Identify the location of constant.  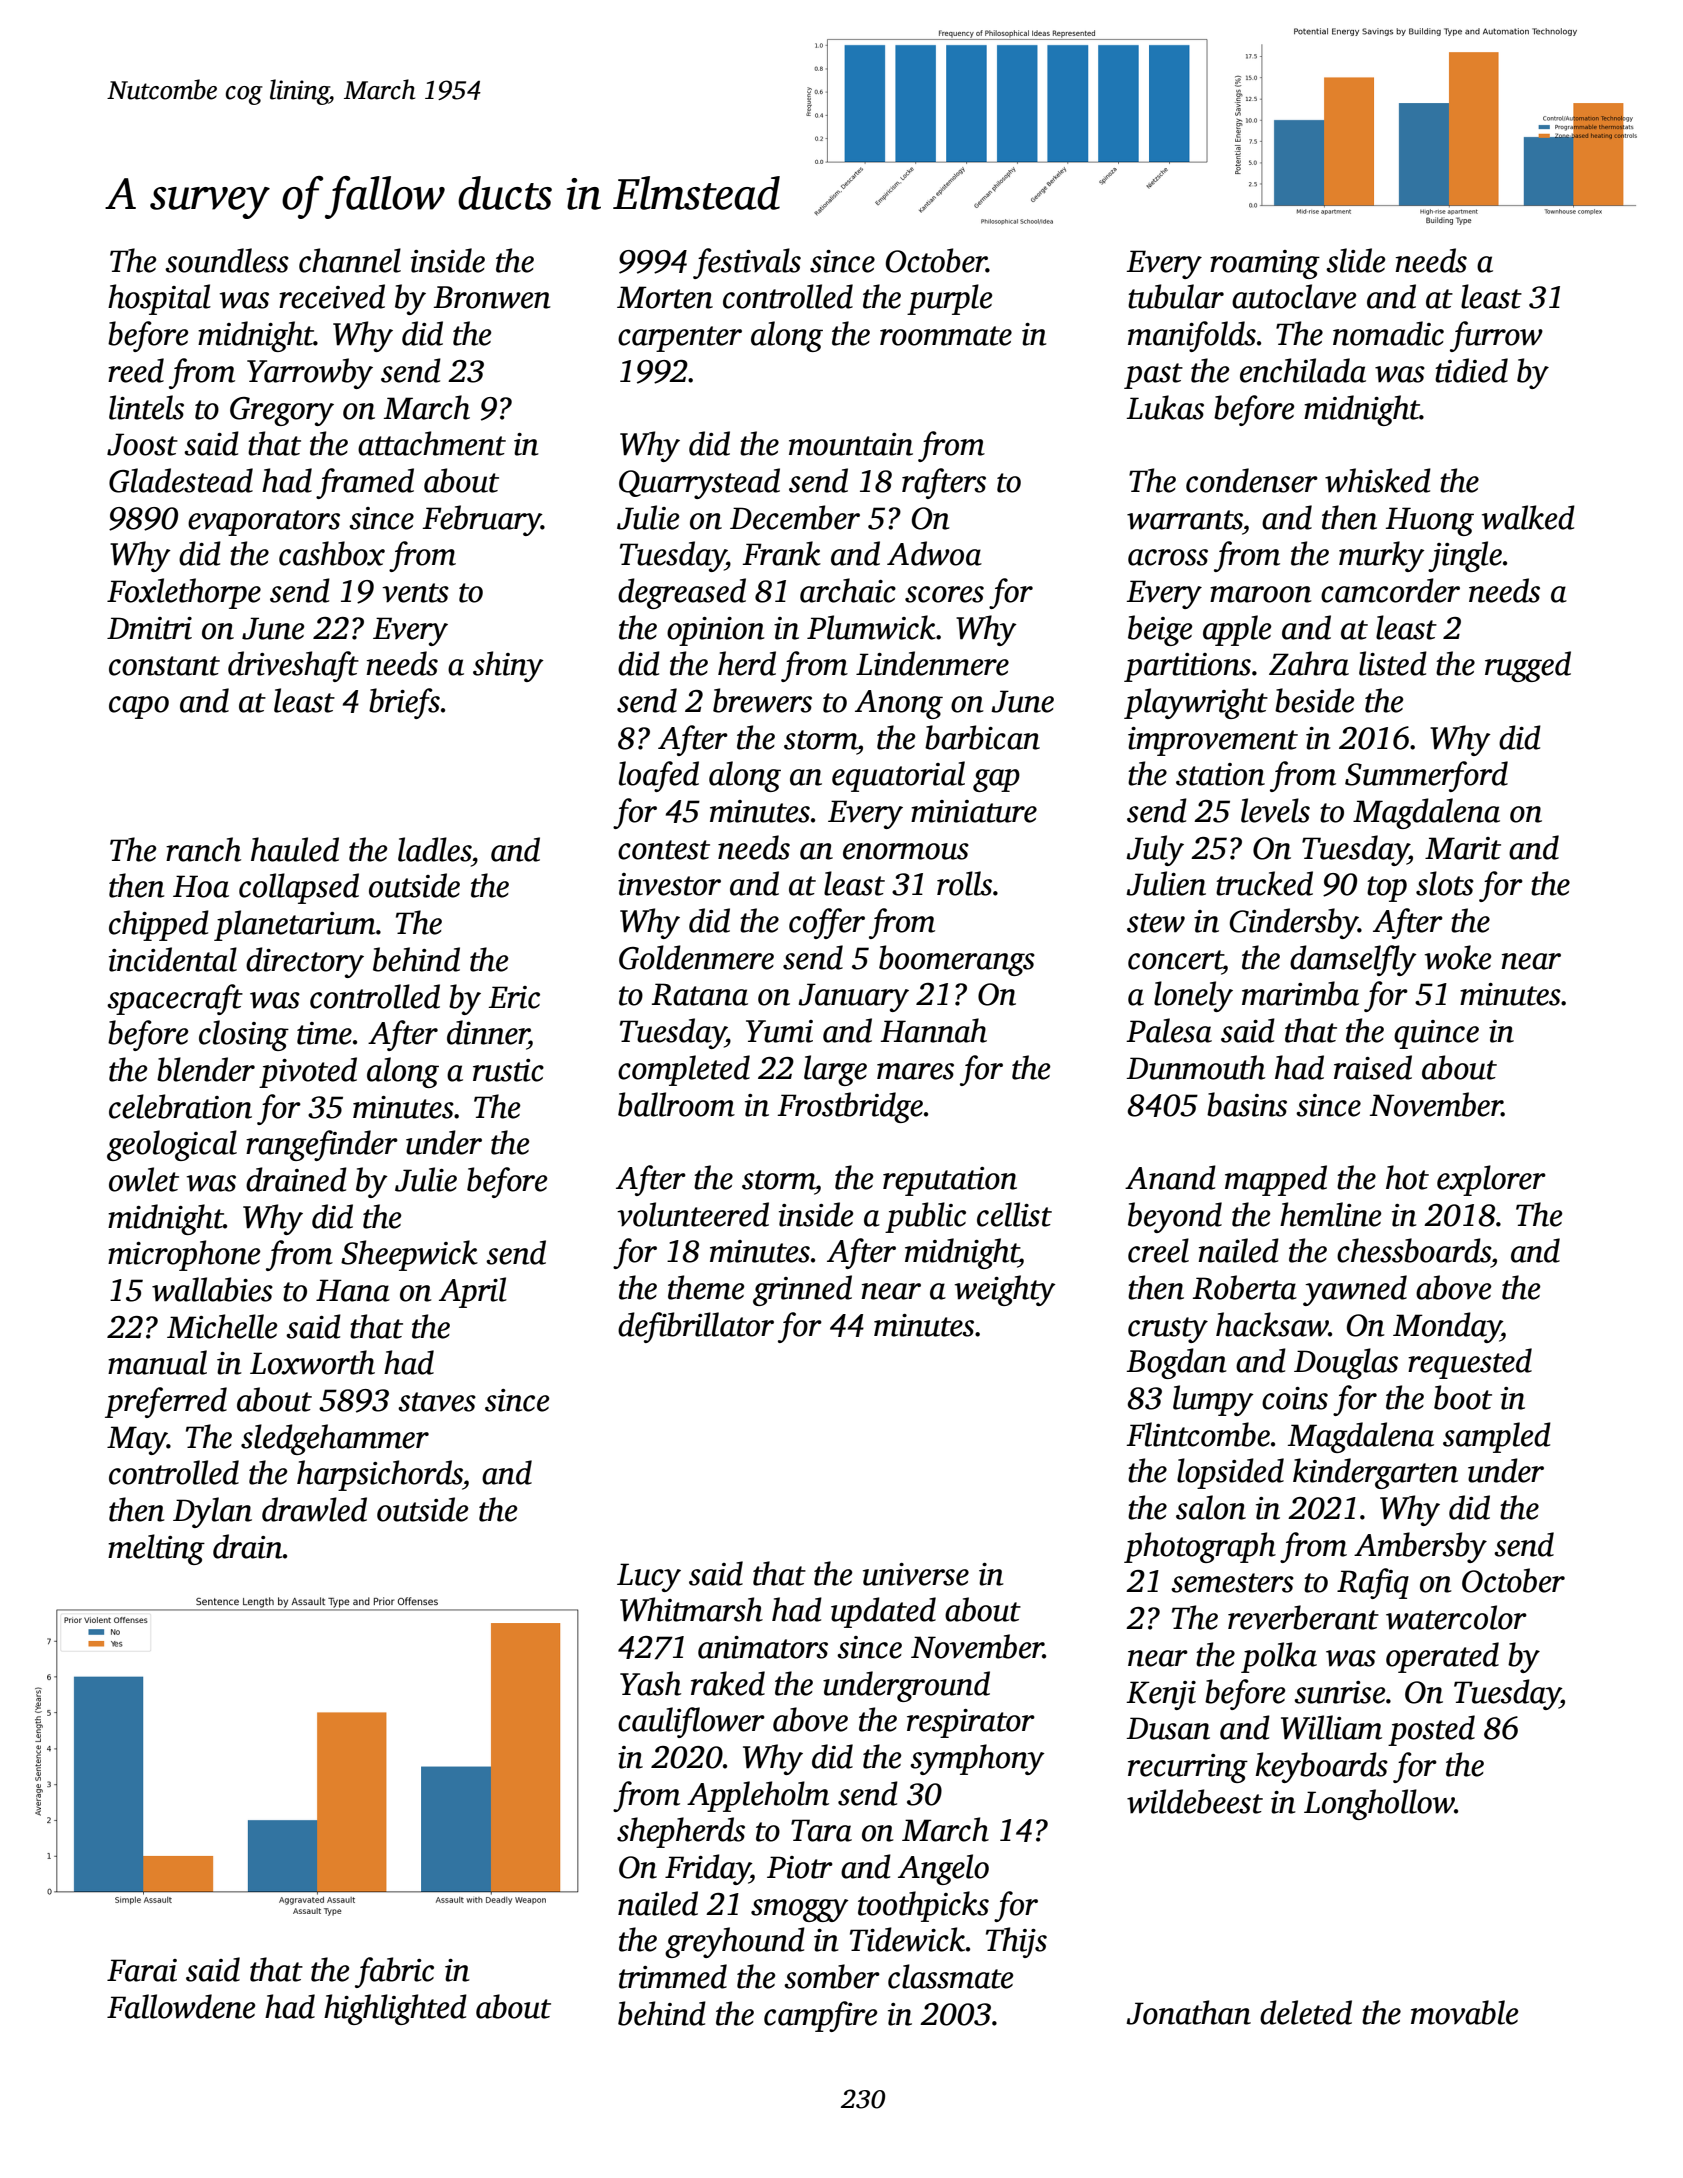
(164, 666).
